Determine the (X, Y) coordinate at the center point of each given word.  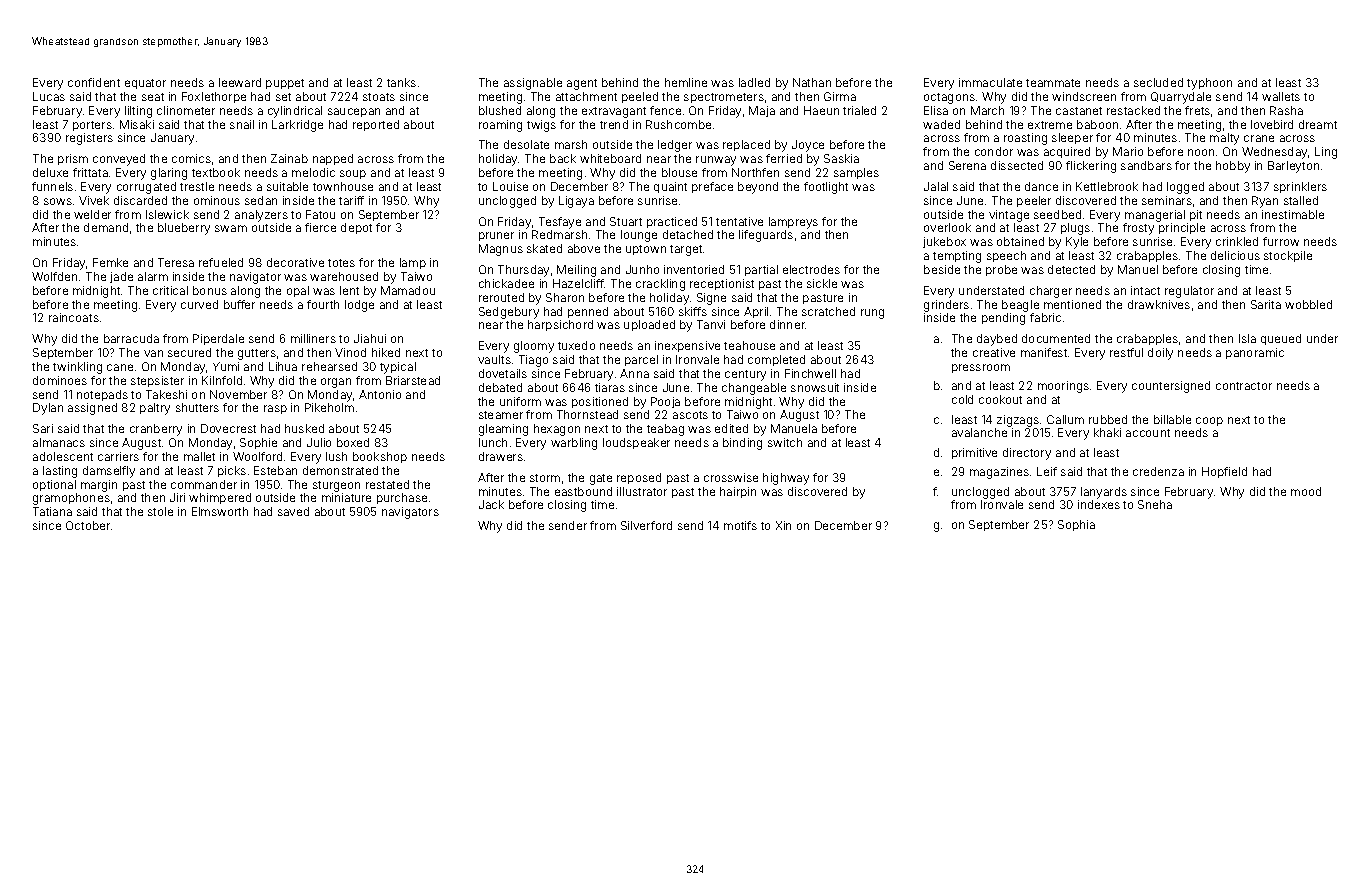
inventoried (694, 269)
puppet (285, 84)
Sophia (1076, 525)
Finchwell (810, 373)
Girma (840, 96)
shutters (197, 407)
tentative (739, 221)
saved (293, 511)
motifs (740, 525)
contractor (1244, 386)
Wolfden (54, 276)
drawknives (1159, 304)
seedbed (1057, 214)
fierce (320, 227)
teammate (1053, 83)
